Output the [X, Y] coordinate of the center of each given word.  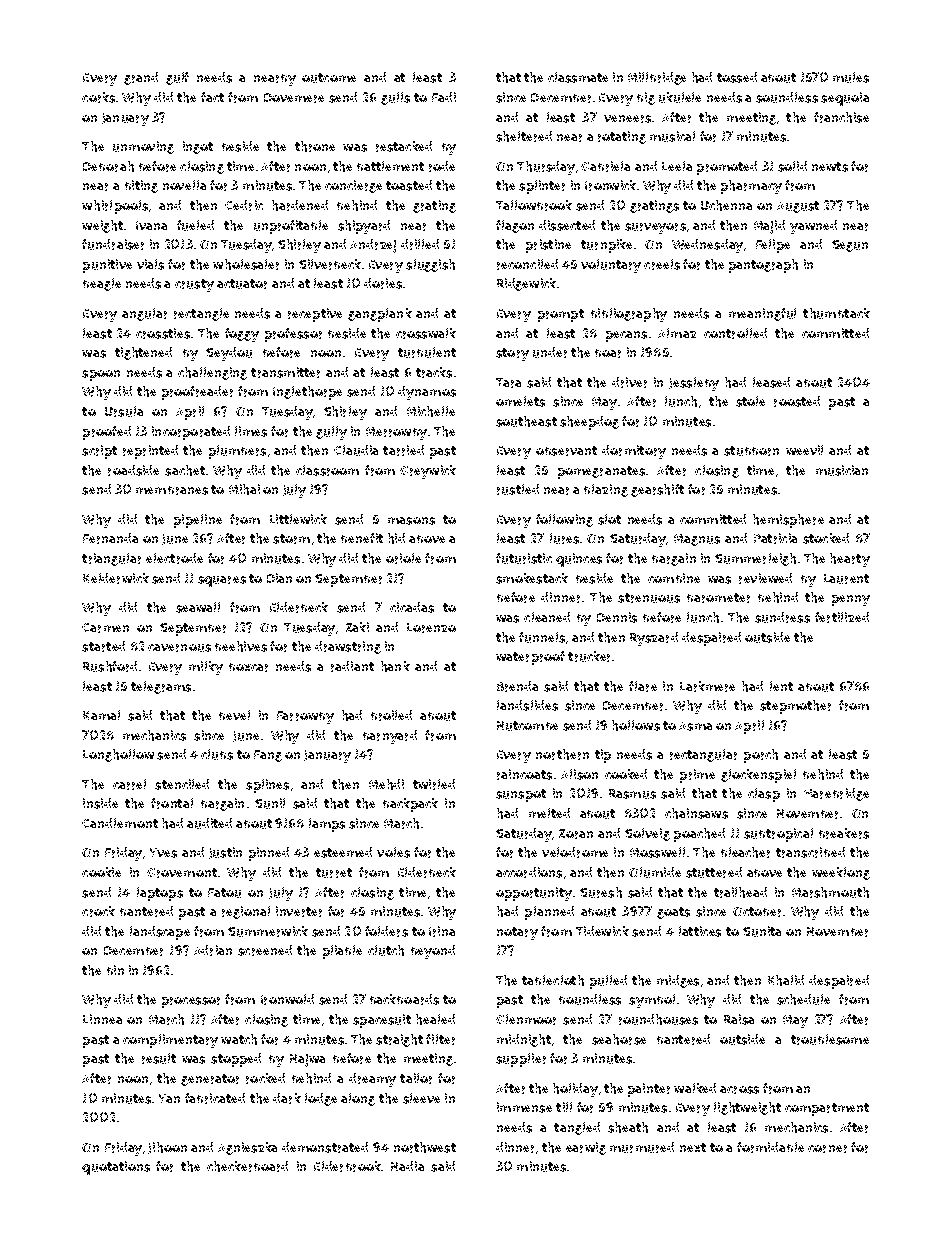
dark [287, 1098]
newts [830, 167]
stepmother [795, 707]
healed [435, 1019]
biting [141, 186]
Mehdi [386, 784]
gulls [395, 98]
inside [100, 803]
